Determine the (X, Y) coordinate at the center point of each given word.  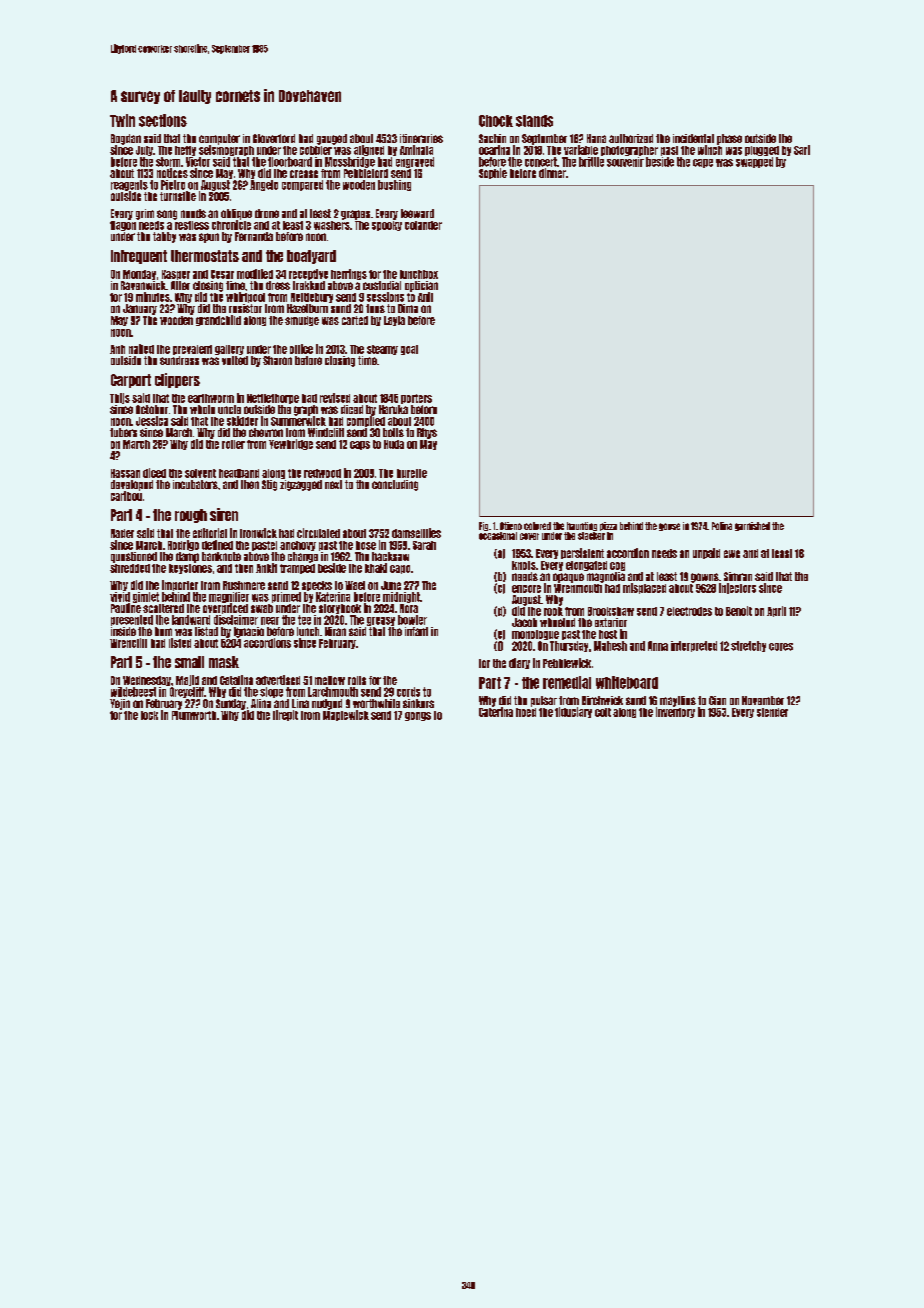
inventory (675, 712)
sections (163, 120)
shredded (130, 568)
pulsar (544, 701)
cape (703, 163)
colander (423, 225)
